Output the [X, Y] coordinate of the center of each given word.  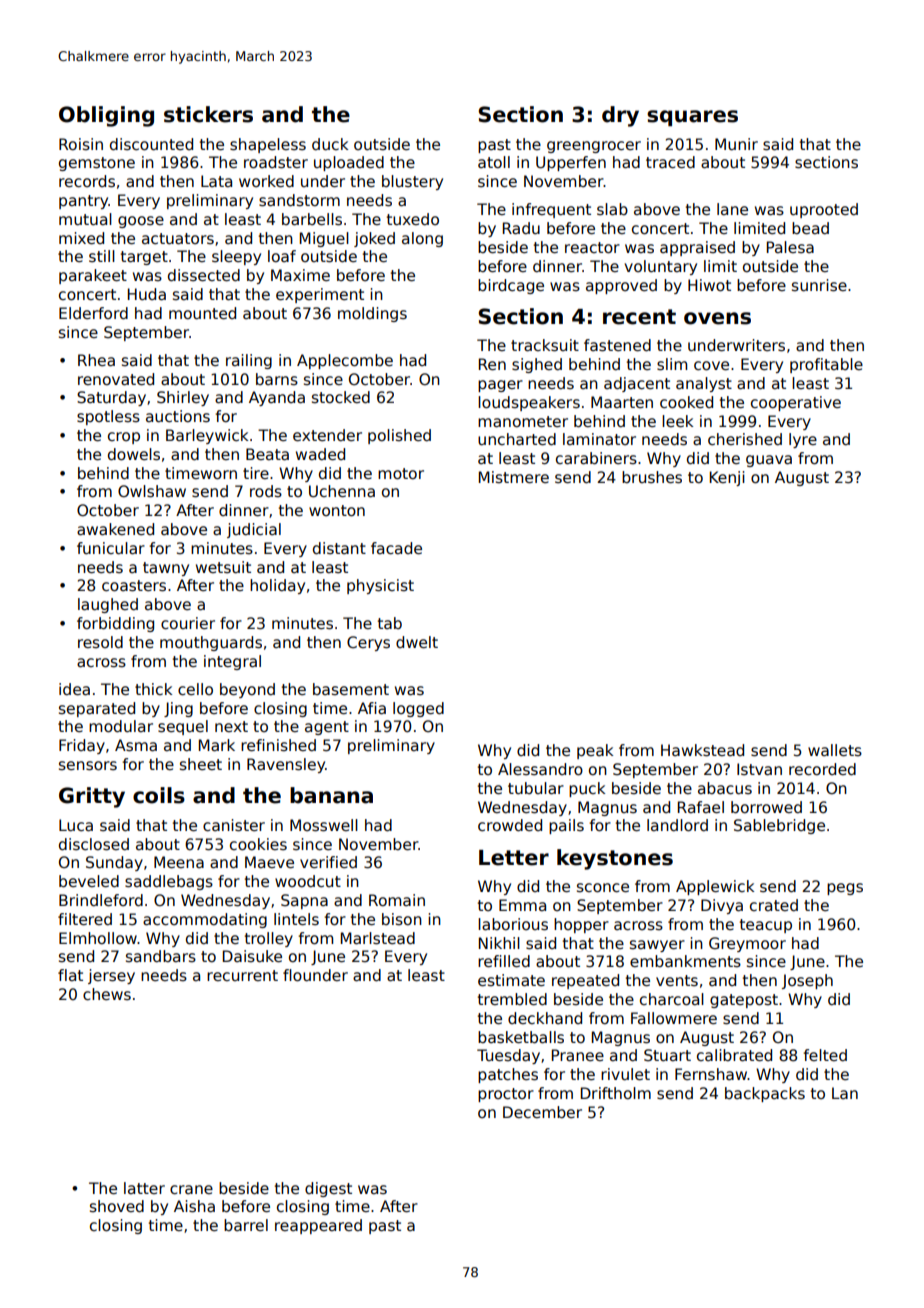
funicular [111, 548]
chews [107, 994]
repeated [585, 981]
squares [692, 118]
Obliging [106, 116]
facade [396, 548]
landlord [677, 825]
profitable [826, 365]
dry [620, 116]
